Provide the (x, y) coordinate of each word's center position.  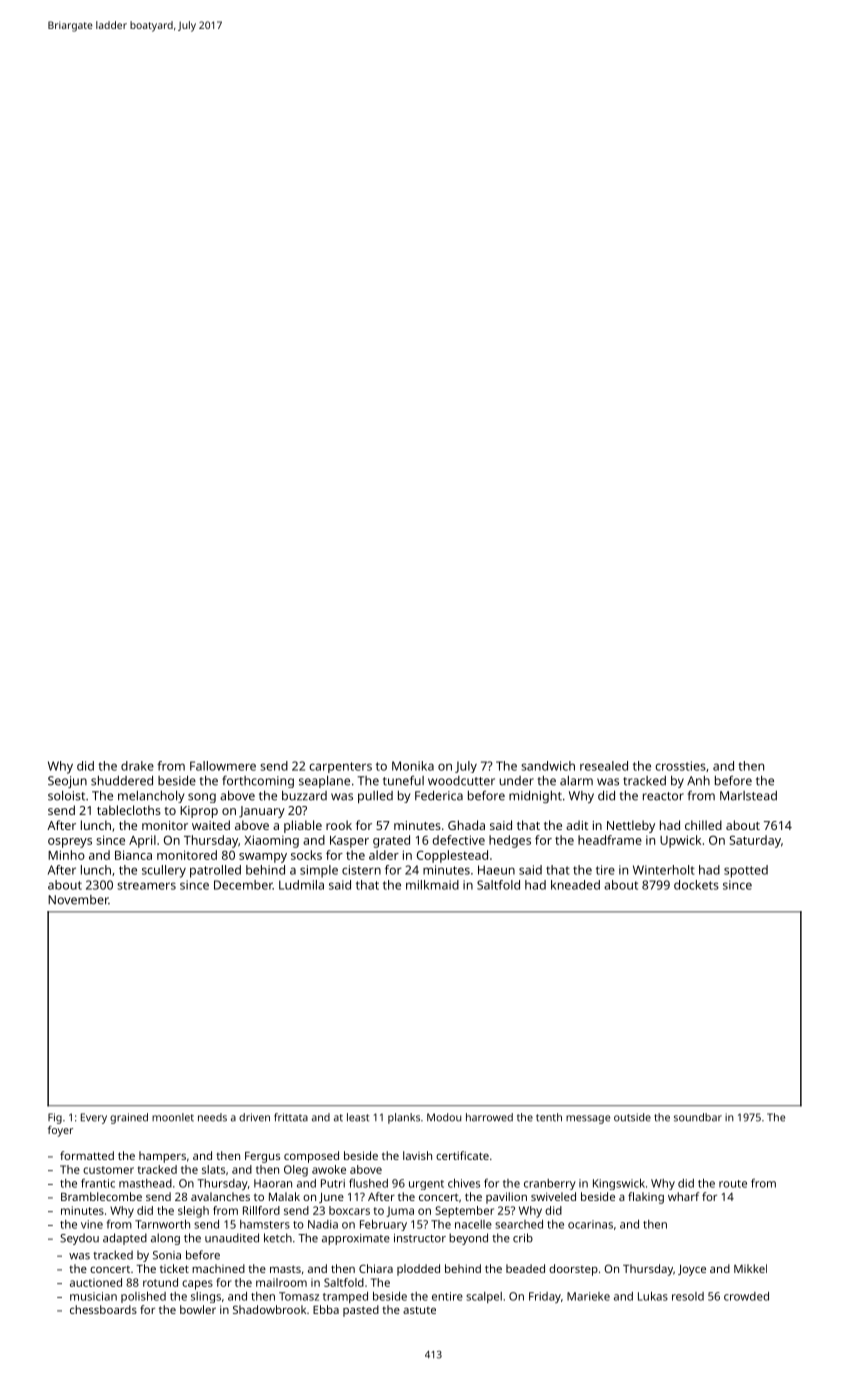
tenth (549, 1117)
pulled (375, 797)
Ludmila (301, 885)
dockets (696, 885)
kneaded (575, 885)
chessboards (103, 1309)
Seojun (67, 782)
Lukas (653, 1296)
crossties (680, 766)
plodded (418, 1270)
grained (129, 1118)
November (78, 900)
